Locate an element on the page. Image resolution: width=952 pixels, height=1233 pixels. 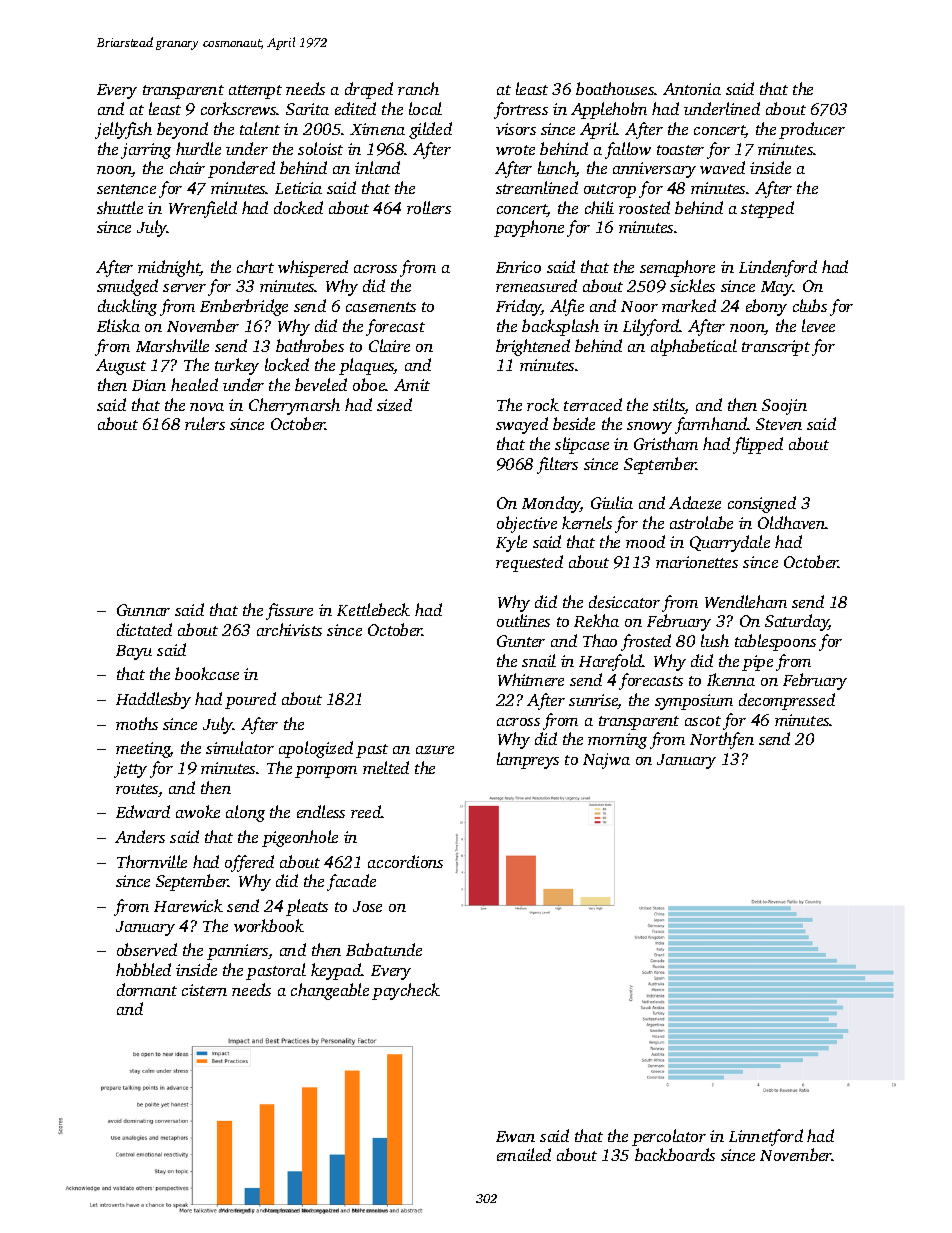
symposium is located at coordinates (694, 702).
